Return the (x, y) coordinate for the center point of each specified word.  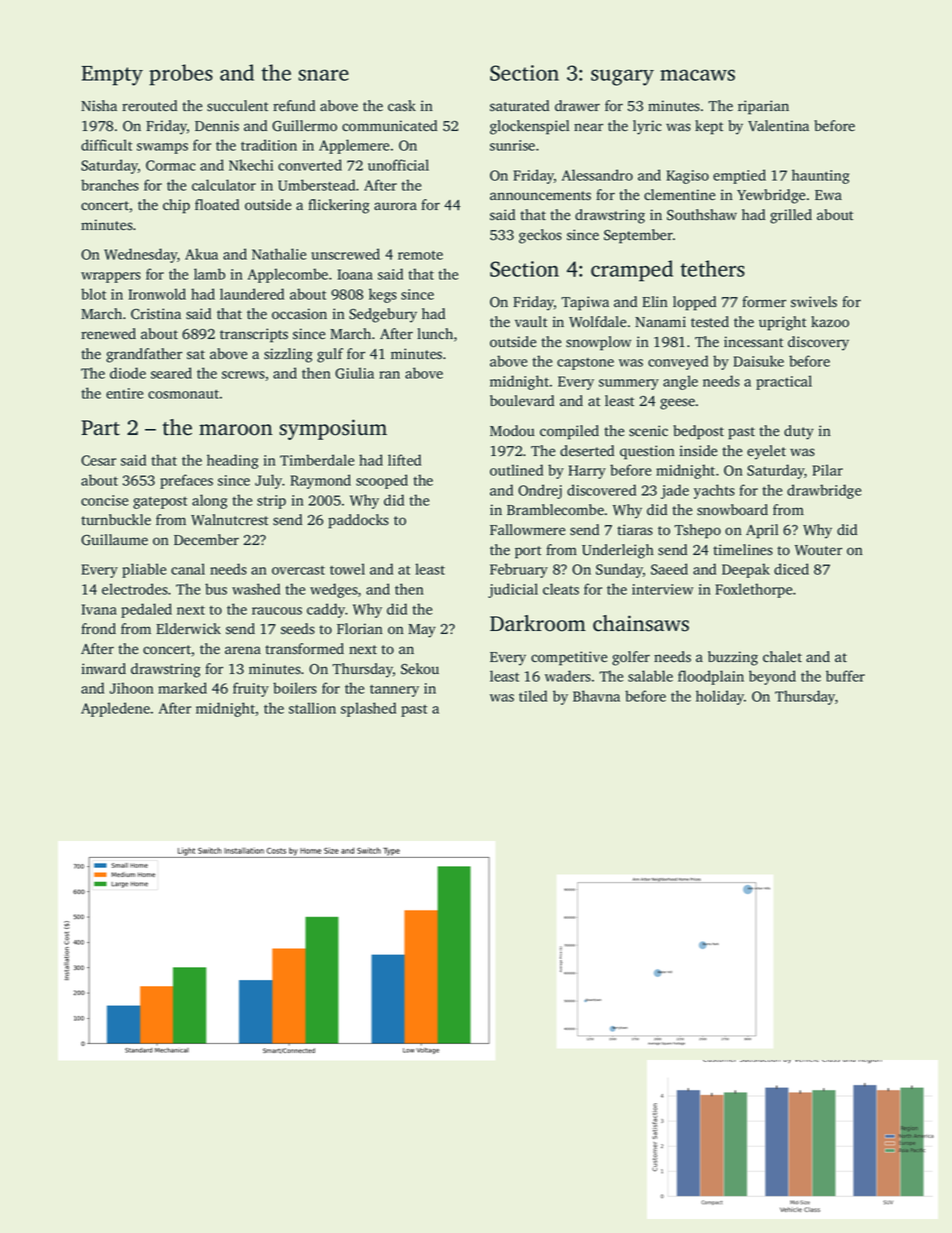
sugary (622, 77)
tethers (712, 268)
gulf (330, 355)
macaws (697, 75)
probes (181, 75)
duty (799, 432)
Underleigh (618, 551)
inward (104, 668)
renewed (108, 334)
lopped (694, 303)
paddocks (358, 521)
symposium (333, 429)
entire (124, 393)
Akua (201, 254)
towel (347, 569)
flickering (339, 206)
